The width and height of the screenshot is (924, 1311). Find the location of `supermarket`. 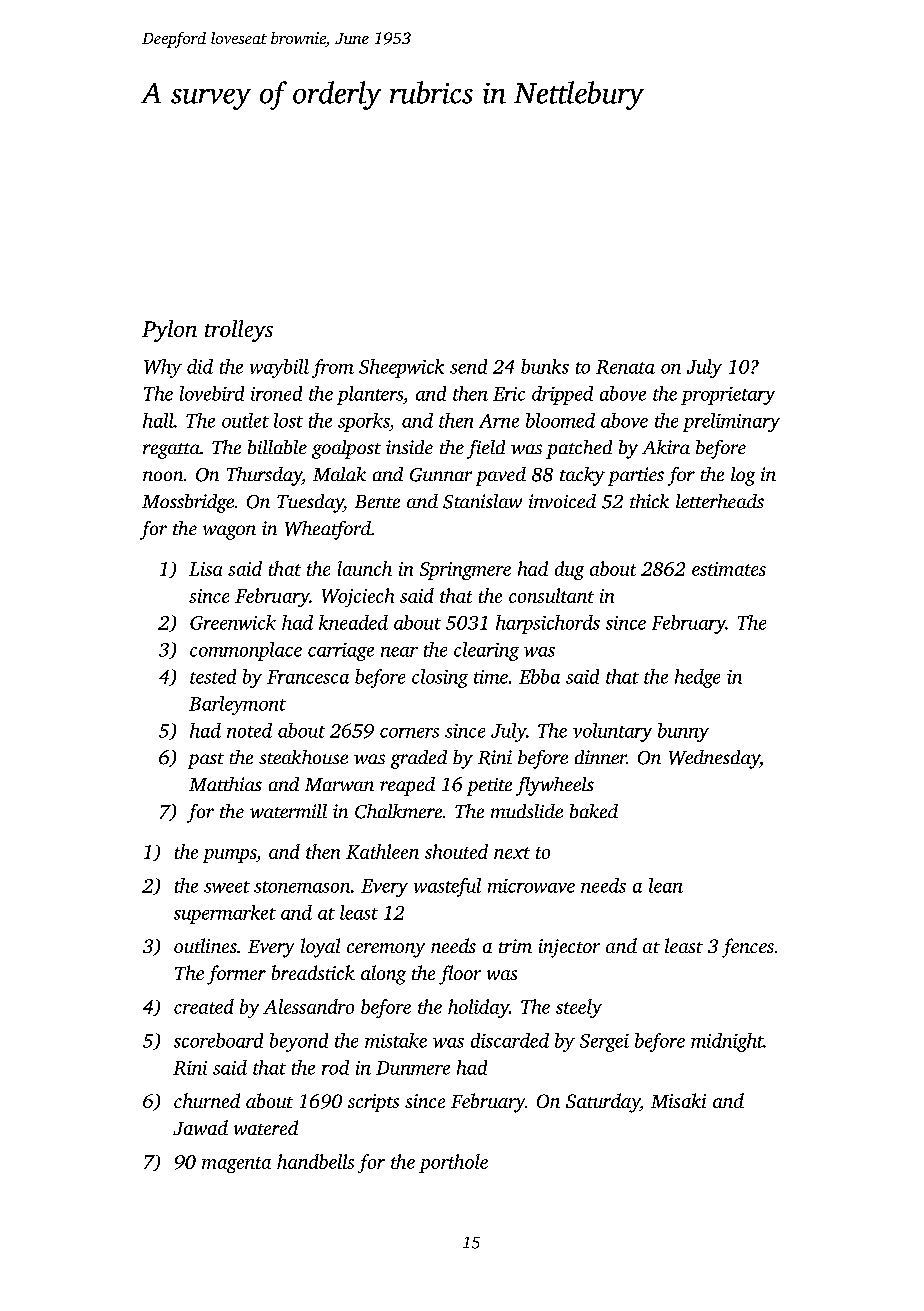

supermarket is located at coordinates (225, 914).
